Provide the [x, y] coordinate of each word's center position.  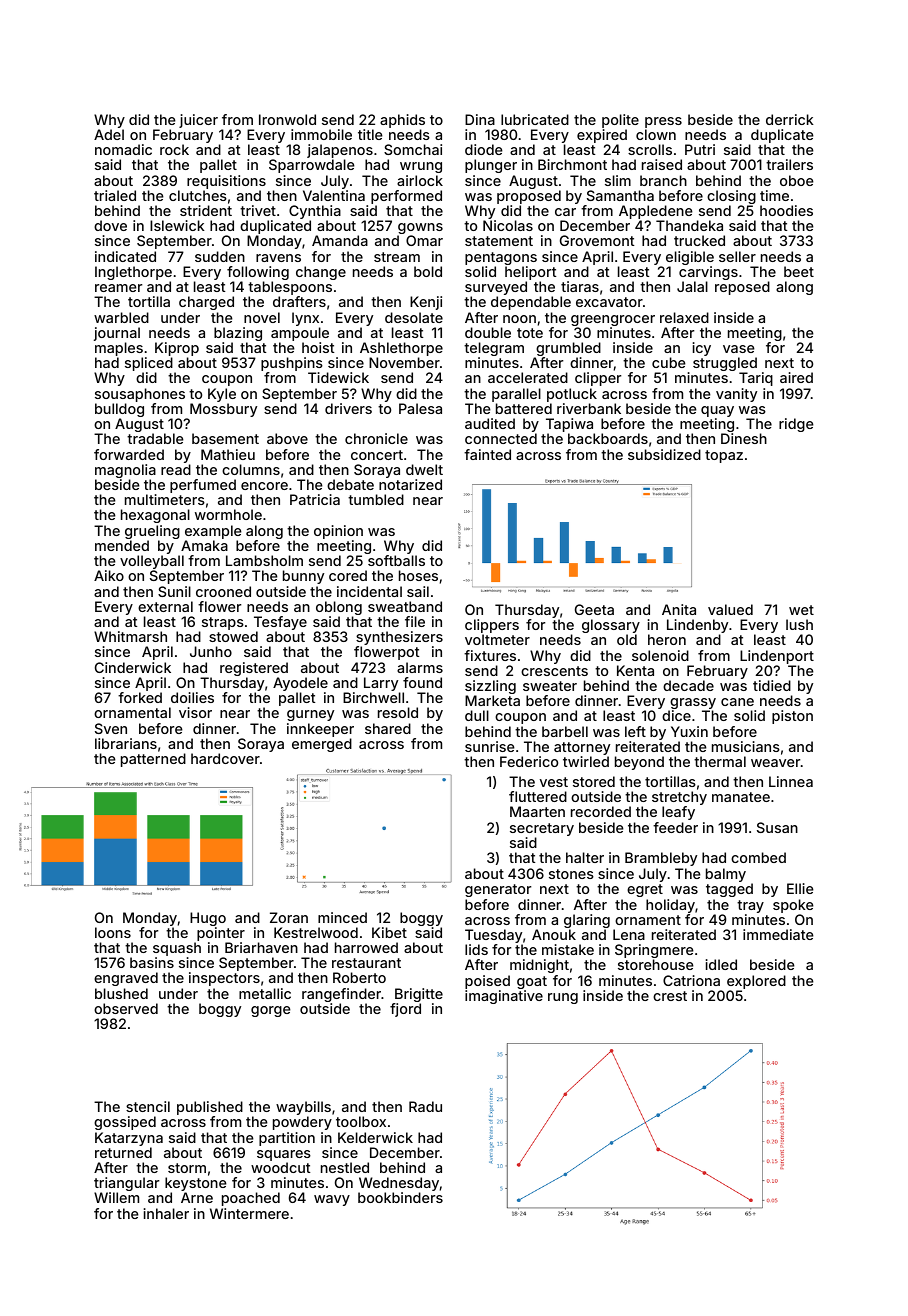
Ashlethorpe [401, 349]
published [210, 1108]
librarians [126, 743]
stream [397, 257]
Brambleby [661, 859]
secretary [542, 829]
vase [739, 349]
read [176, 469]
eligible [690, 258]
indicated [125, 256]
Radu [425, 1106]
